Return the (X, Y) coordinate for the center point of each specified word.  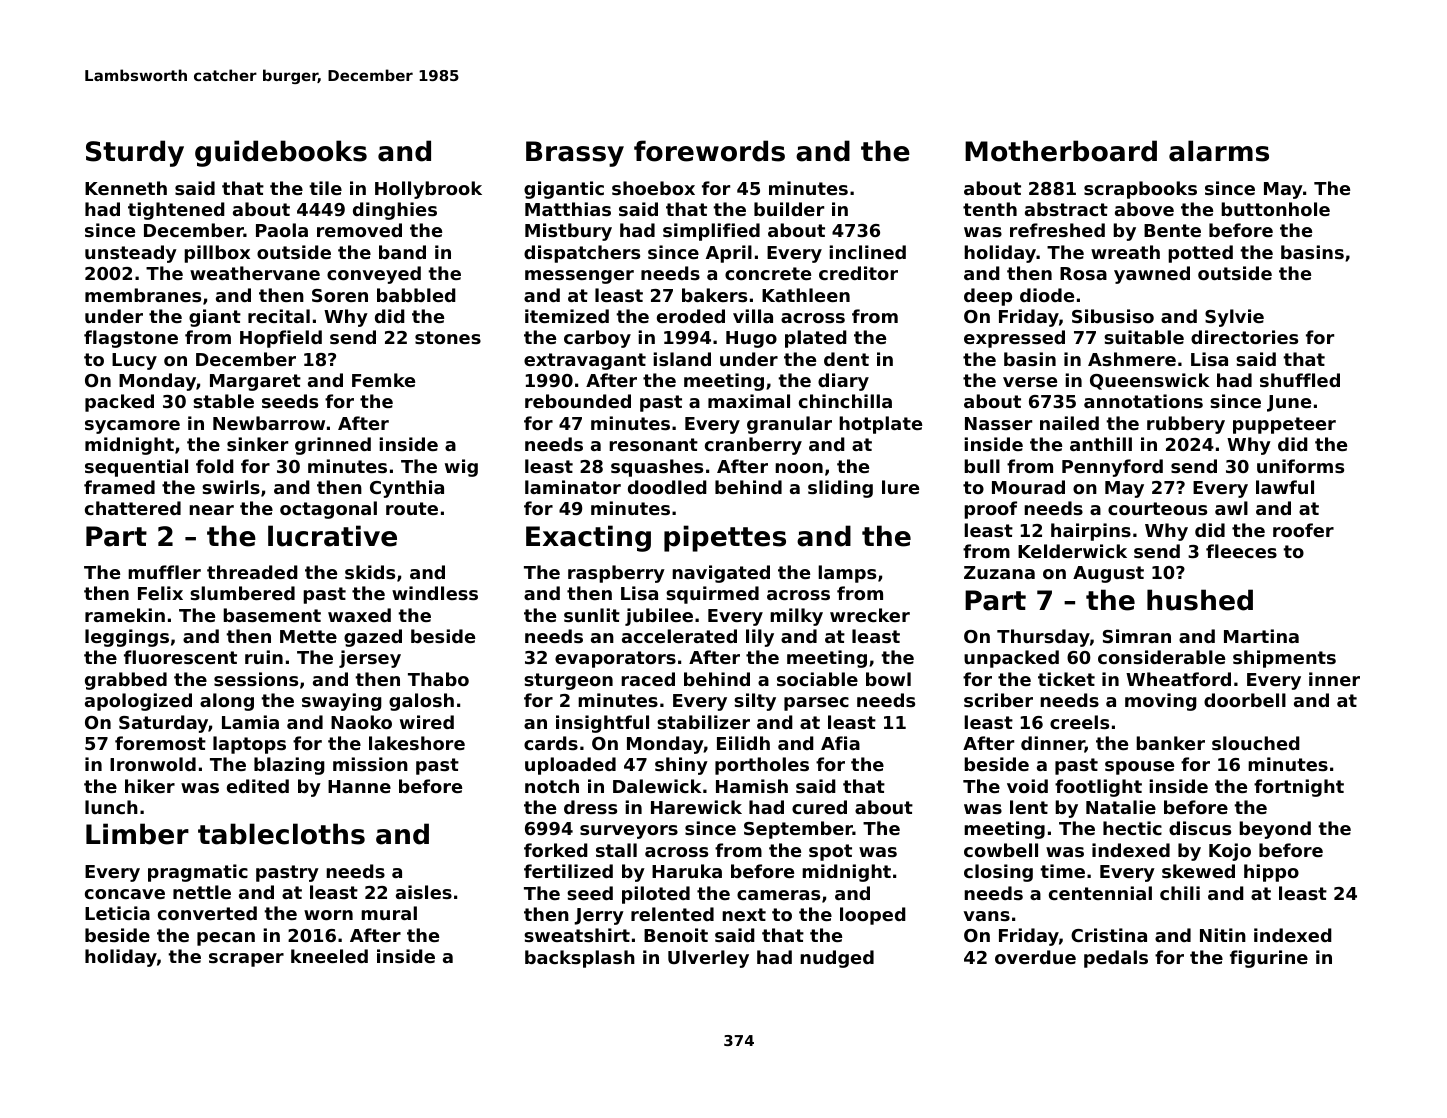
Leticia (117, 913)
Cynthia (407, 489)
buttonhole (1275, 209)
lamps (847, 574)
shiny (681, 766)
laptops (249, 745)
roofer (1303, 530)
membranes (143, 295)
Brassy (575, 154)
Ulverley (708, 959)
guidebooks (281, 153)
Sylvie (1234, 318)
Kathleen (806, 295)
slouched (1256, 743)
